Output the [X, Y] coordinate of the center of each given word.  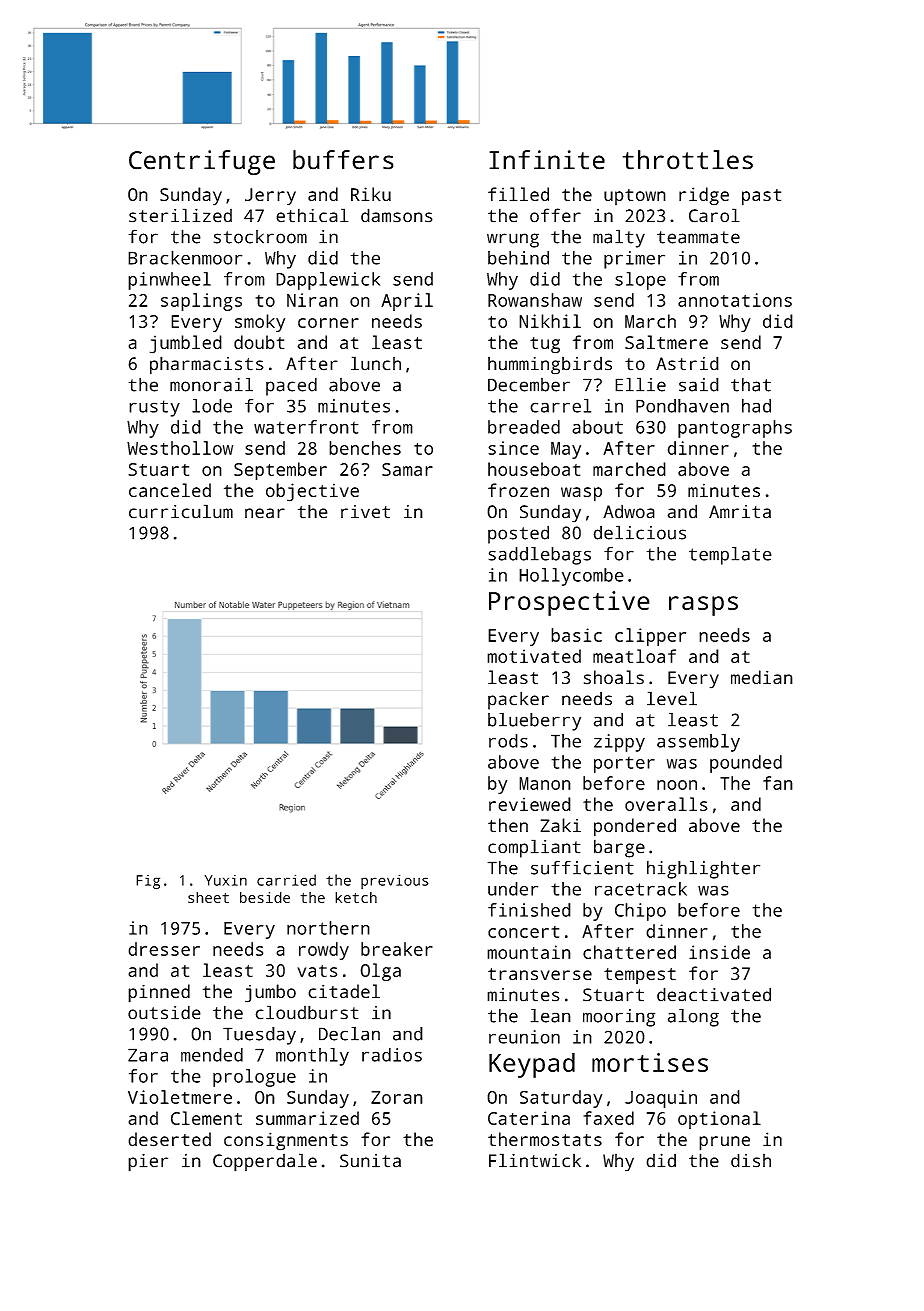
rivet [365, 512]
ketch [356, 897]
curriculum [181, 511]
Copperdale [265, 1162]
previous [395, 881]
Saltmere [666, 342]
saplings [201, 302]
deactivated [714, 994]
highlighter [703, 870]
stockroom [260, 237]
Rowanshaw [535, 300]
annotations [735, 300]
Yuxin [225, 880]
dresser [164, 949]
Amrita [740, 512]
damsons [397, 215]
